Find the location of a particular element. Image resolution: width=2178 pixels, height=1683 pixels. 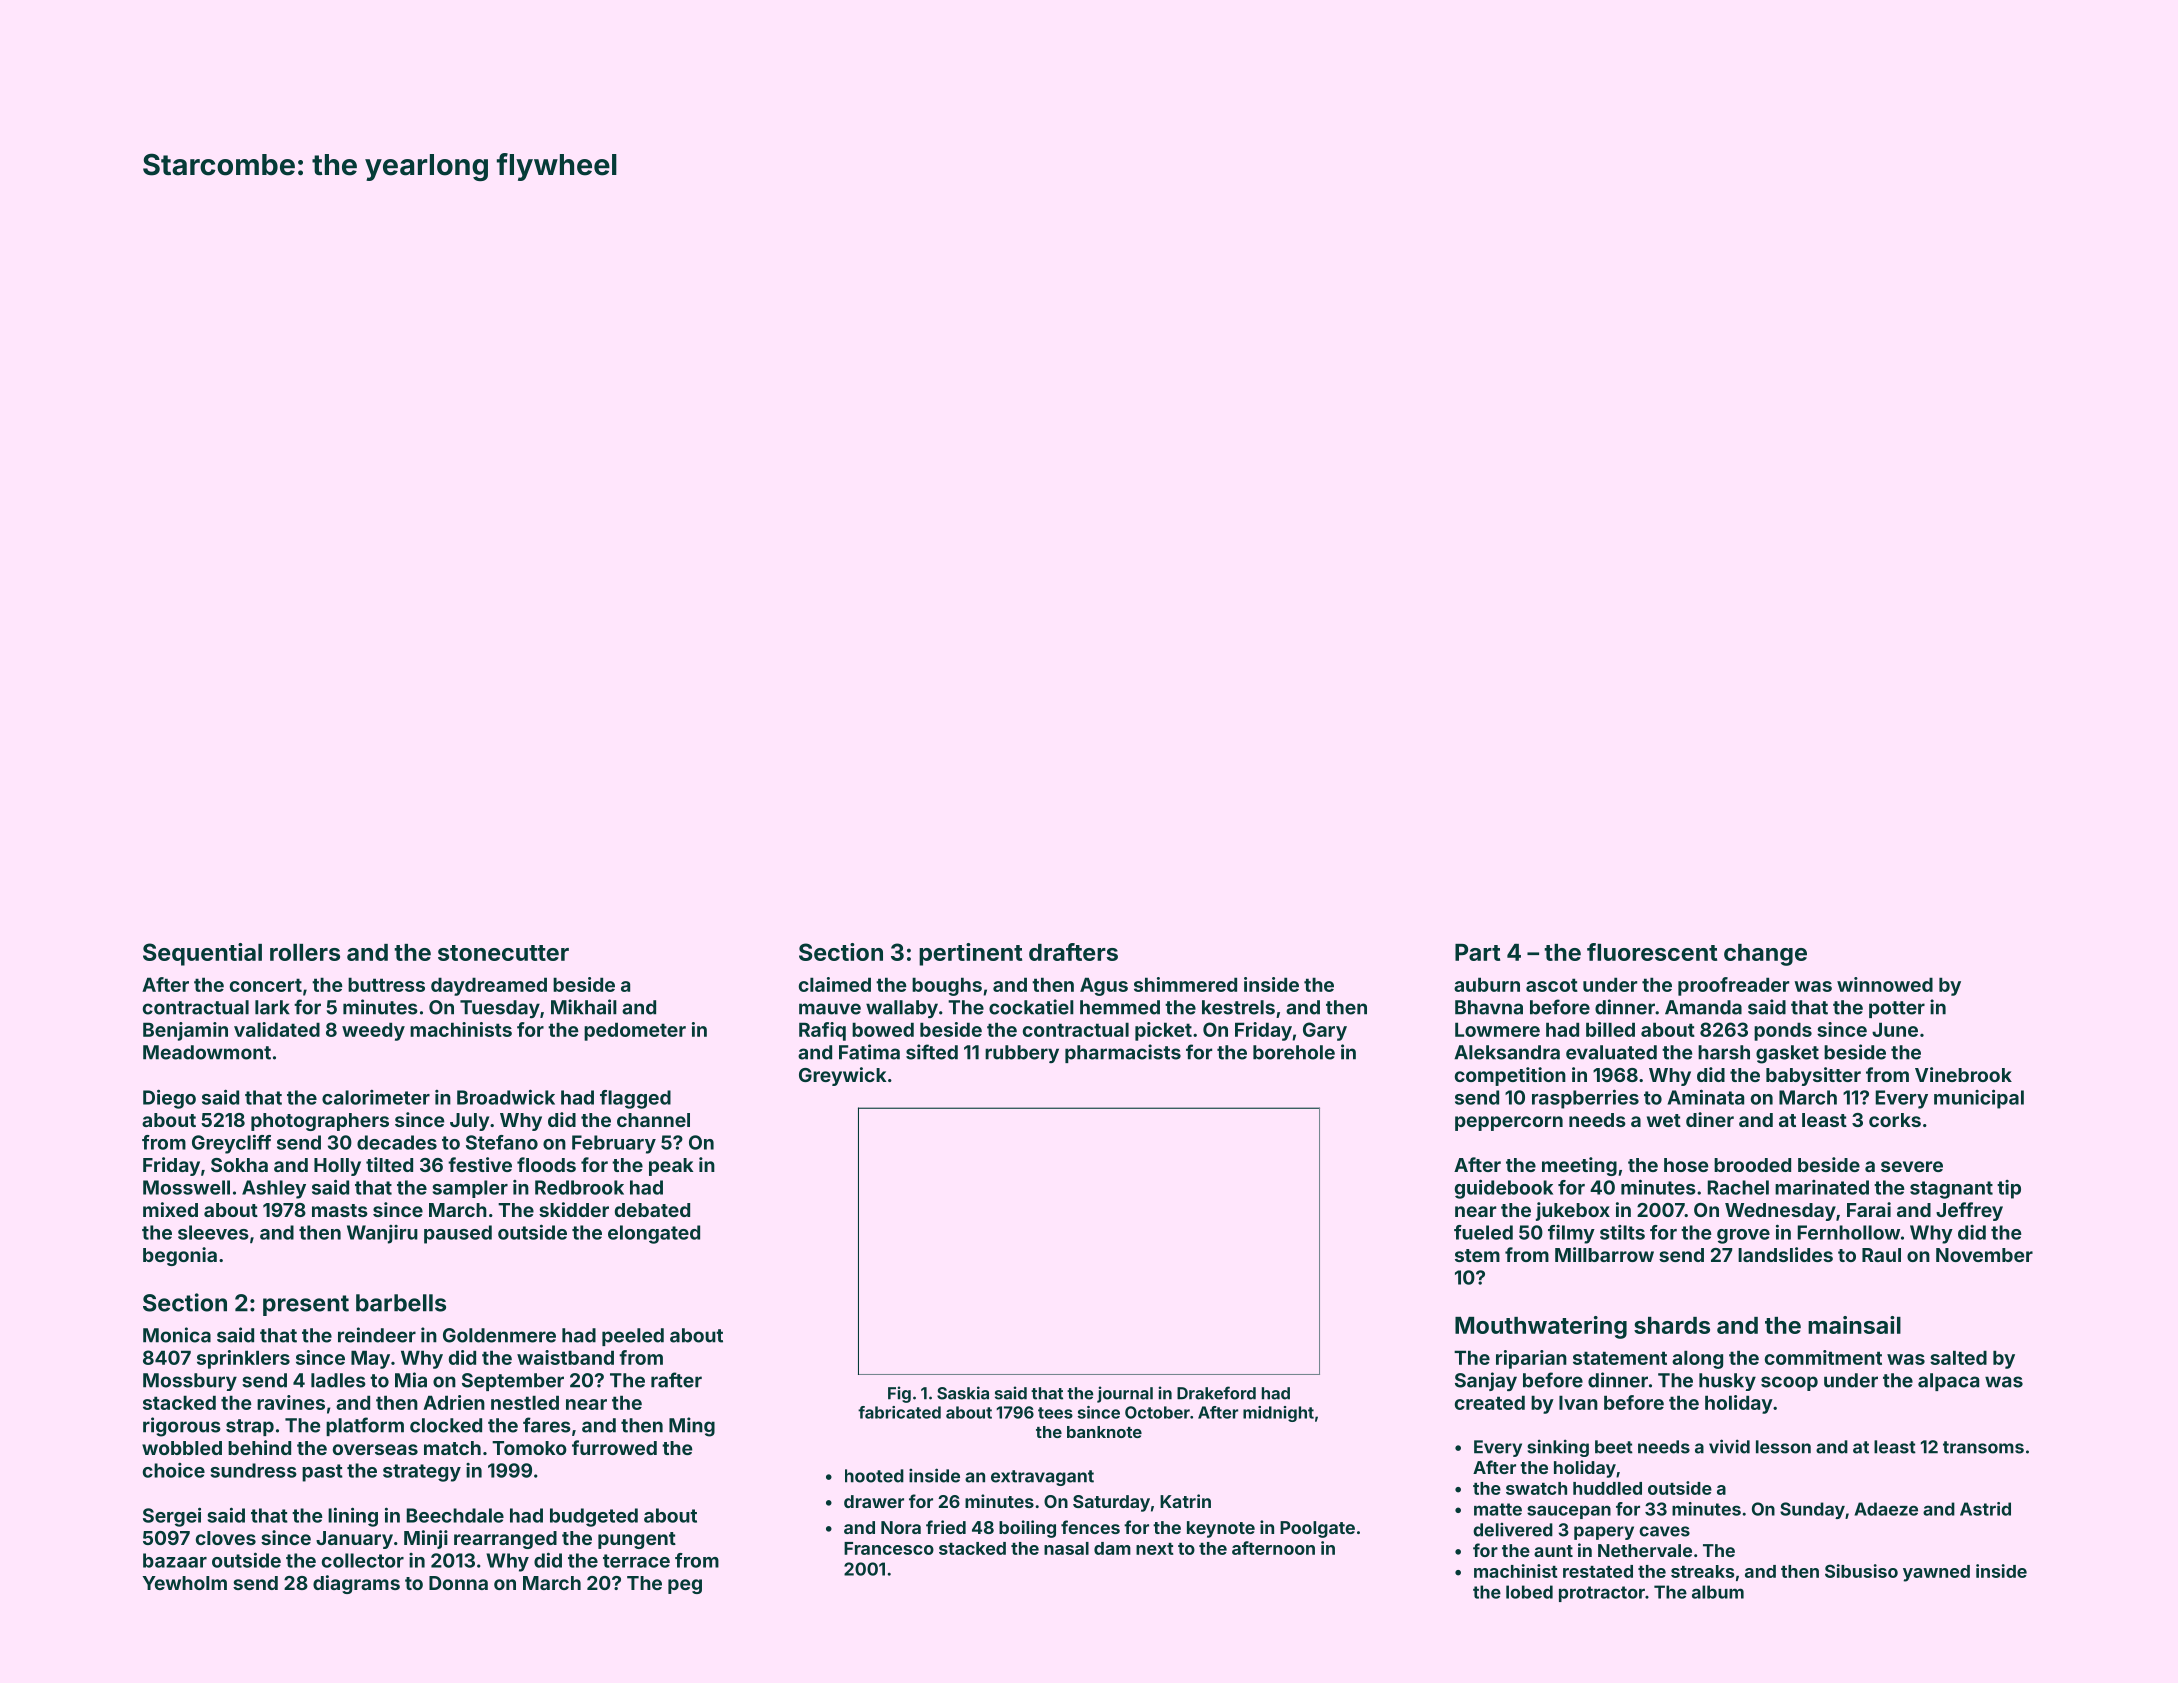

choice is located at coordinates (174, 1470).
